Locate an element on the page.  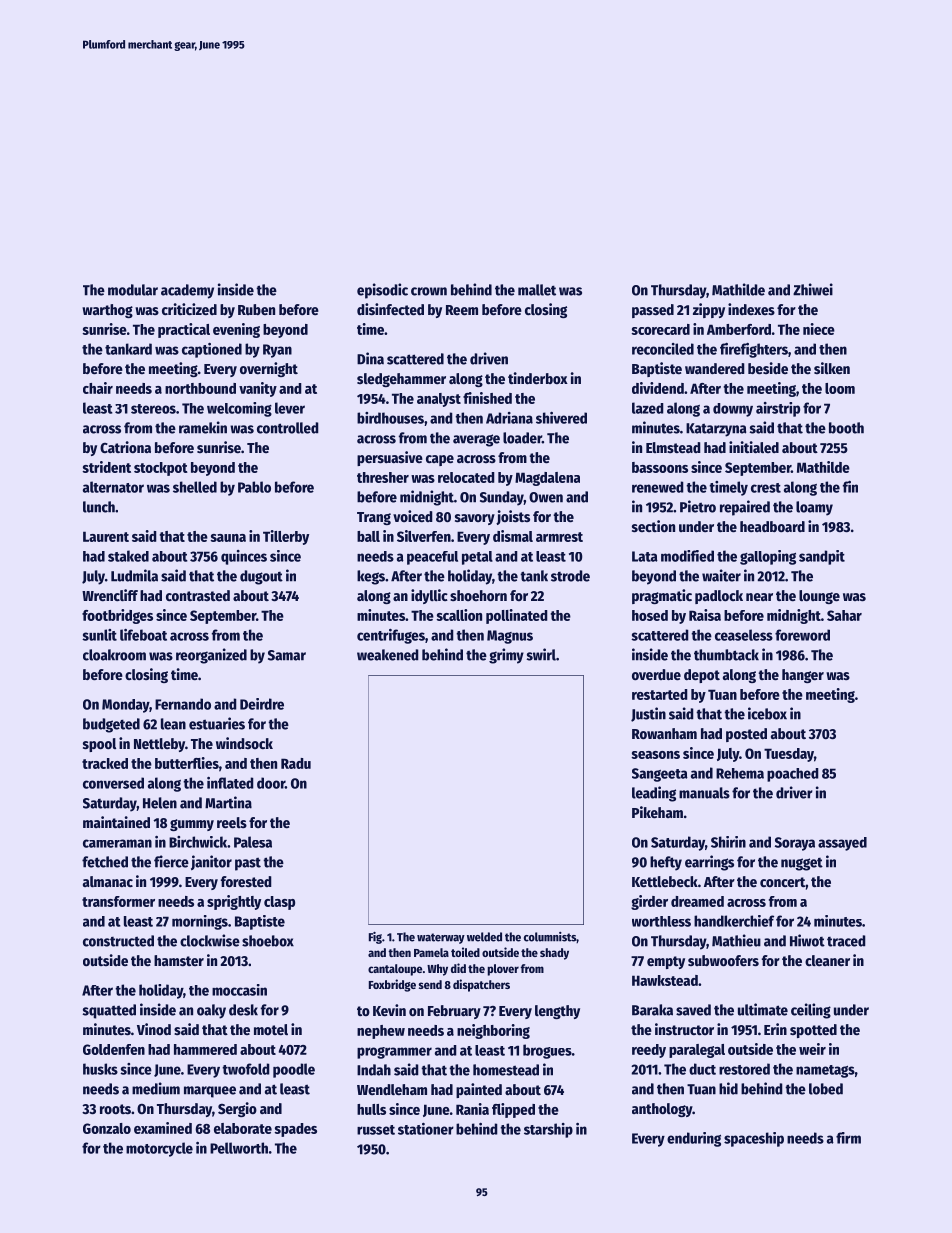
enduring is located at coordinates (694, 1139).
